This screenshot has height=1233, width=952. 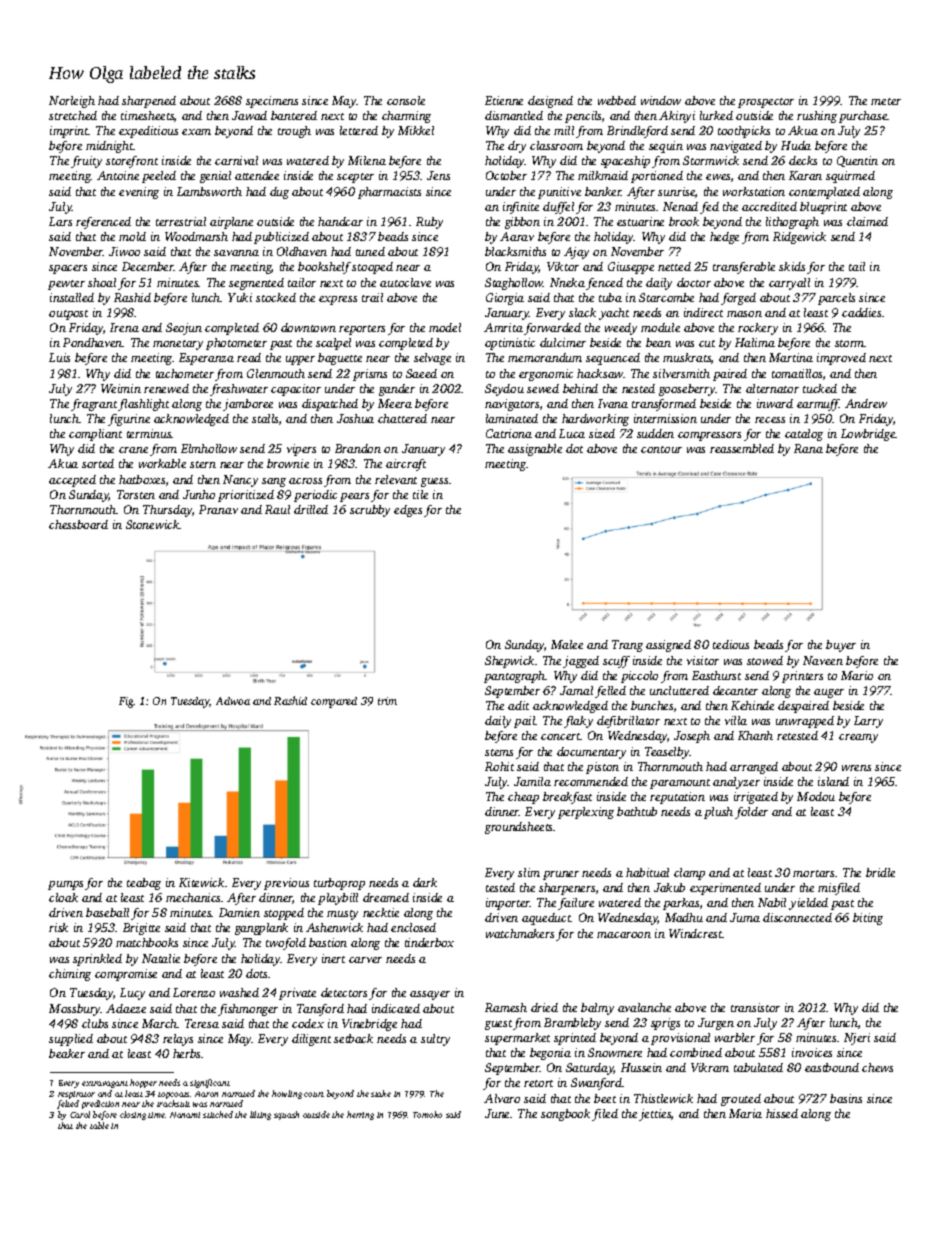 I want to click on pears, so click(x=354, y=497).
